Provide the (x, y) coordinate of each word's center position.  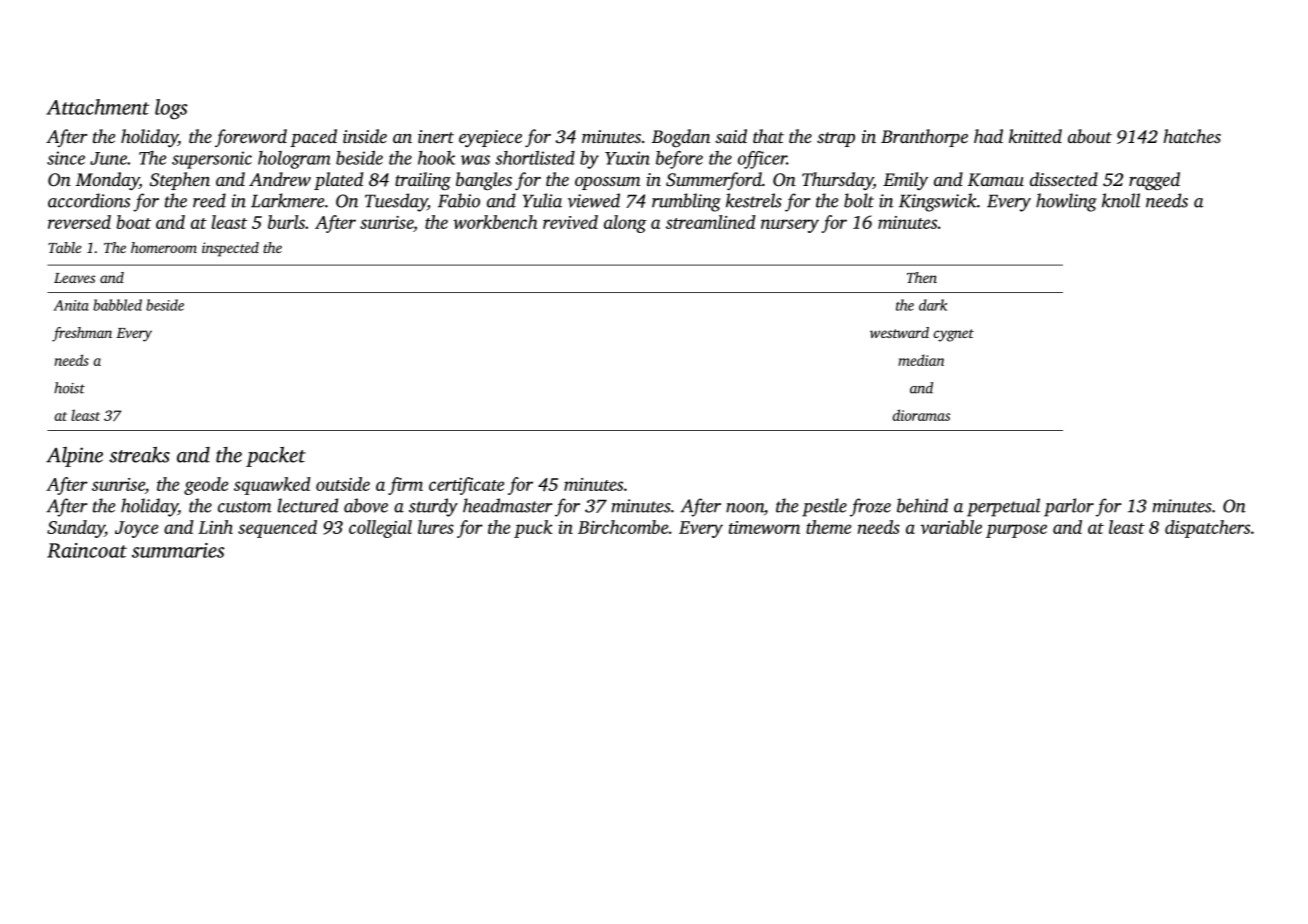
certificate (466, 486)
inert (436, 136)
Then (922, 277)
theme (828, 527)
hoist (69, 388)
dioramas (921, 415)
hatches (1192, 136)
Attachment (97, 107)
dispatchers (1207, 529)
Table (64, 247)
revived (570, 222)
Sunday (76, 529)
